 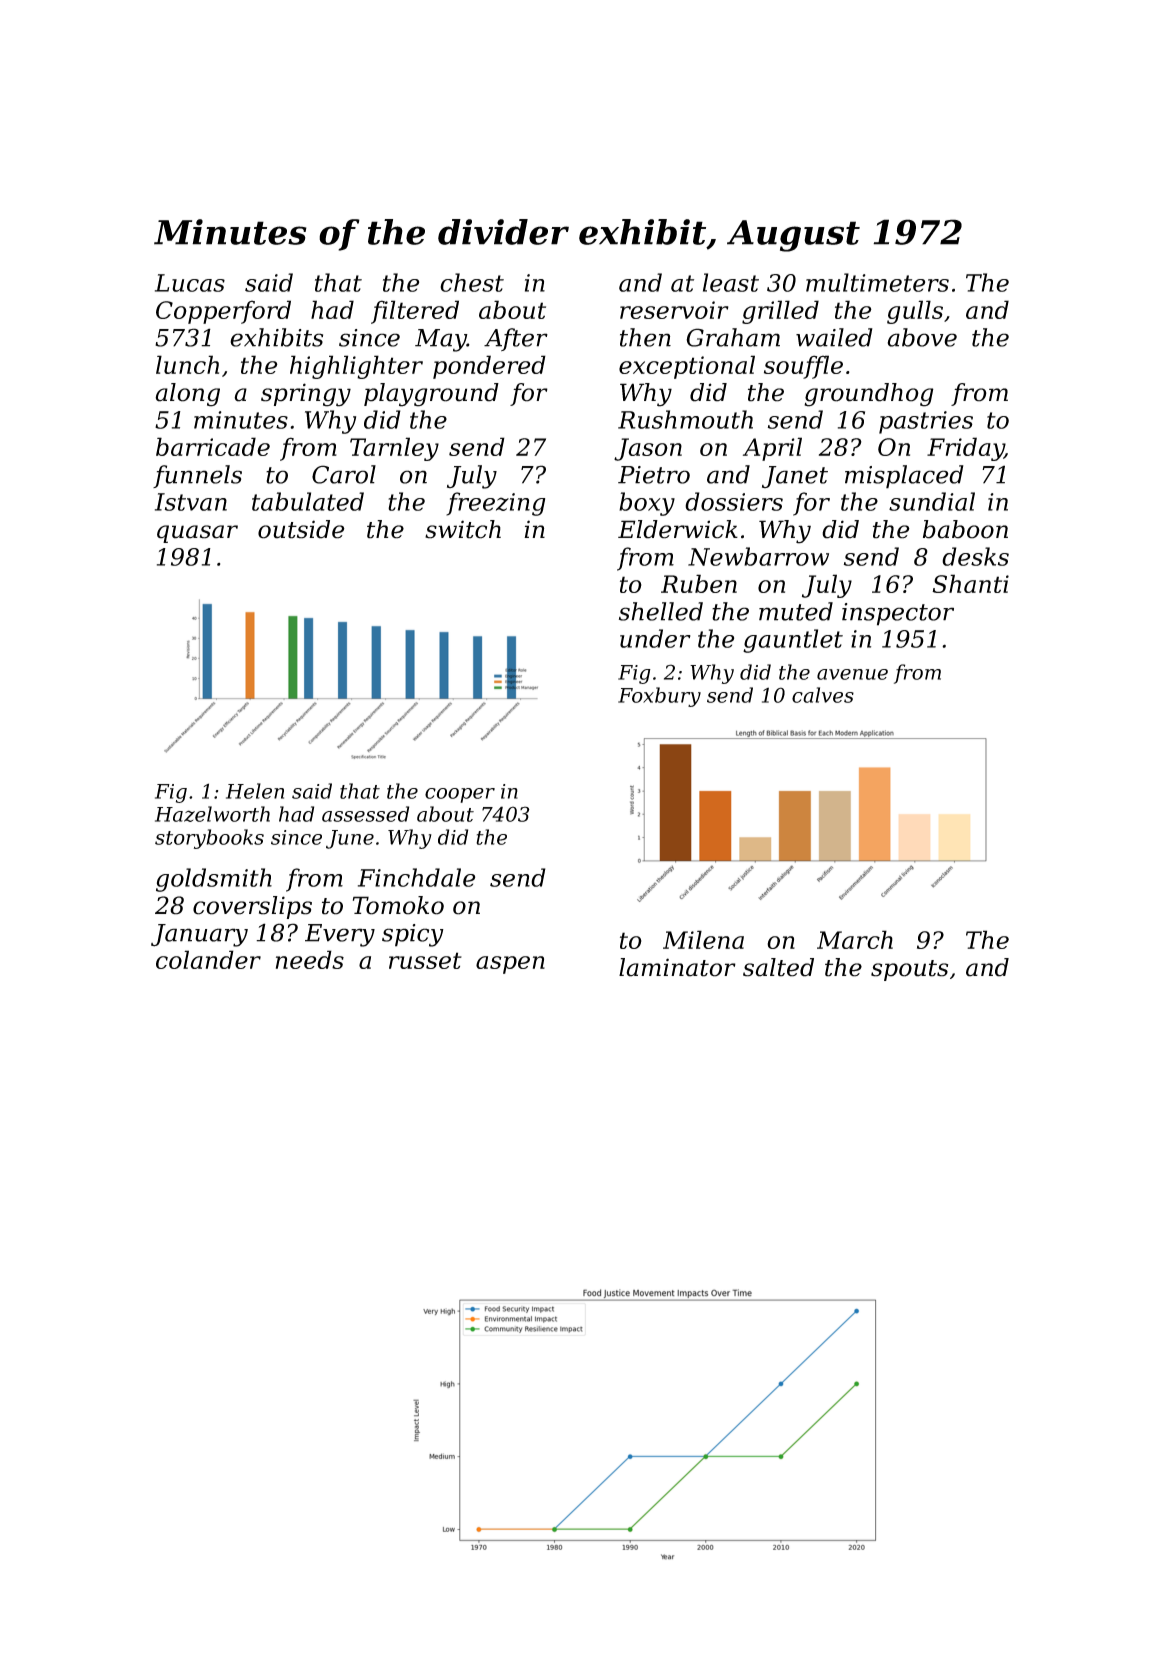 What do you see at coordinates (489, 367) in the document?
I see `pondered` at bounding box center [489, 367].
